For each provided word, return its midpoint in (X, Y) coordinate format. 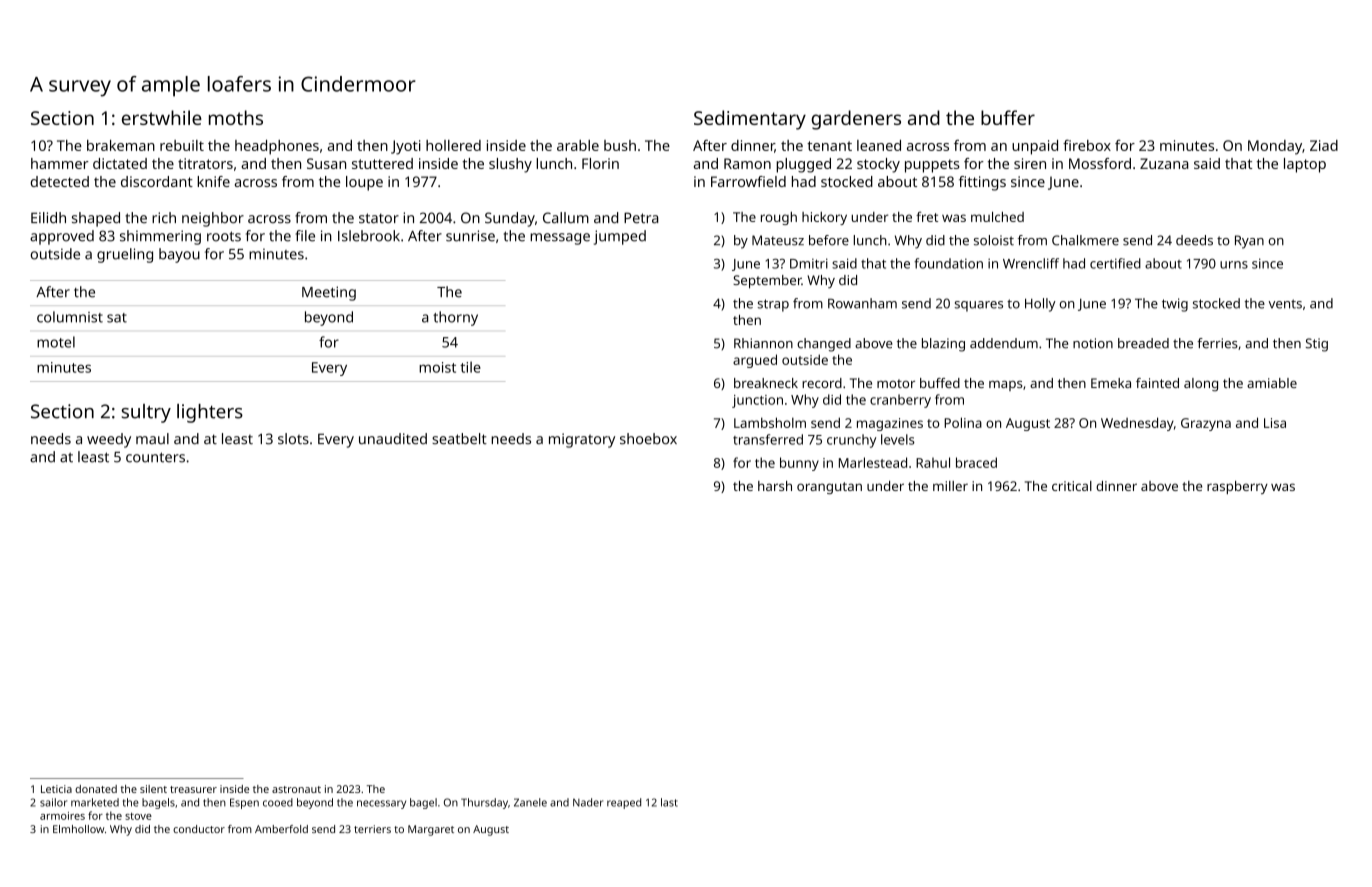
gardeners (856, 120)
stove (138, 816)
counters (155, 457)
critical (1072, 486)
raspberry (1237, 487)
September (767, 282)
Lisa (1275, 423)
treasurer (193, 789)
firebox (1087, 145)
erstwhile (162, 117)
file (305, 236)
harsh (775, 486)
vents (1285, 304)
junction (757, 401)
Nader (588, 802)
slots (293, 439)
